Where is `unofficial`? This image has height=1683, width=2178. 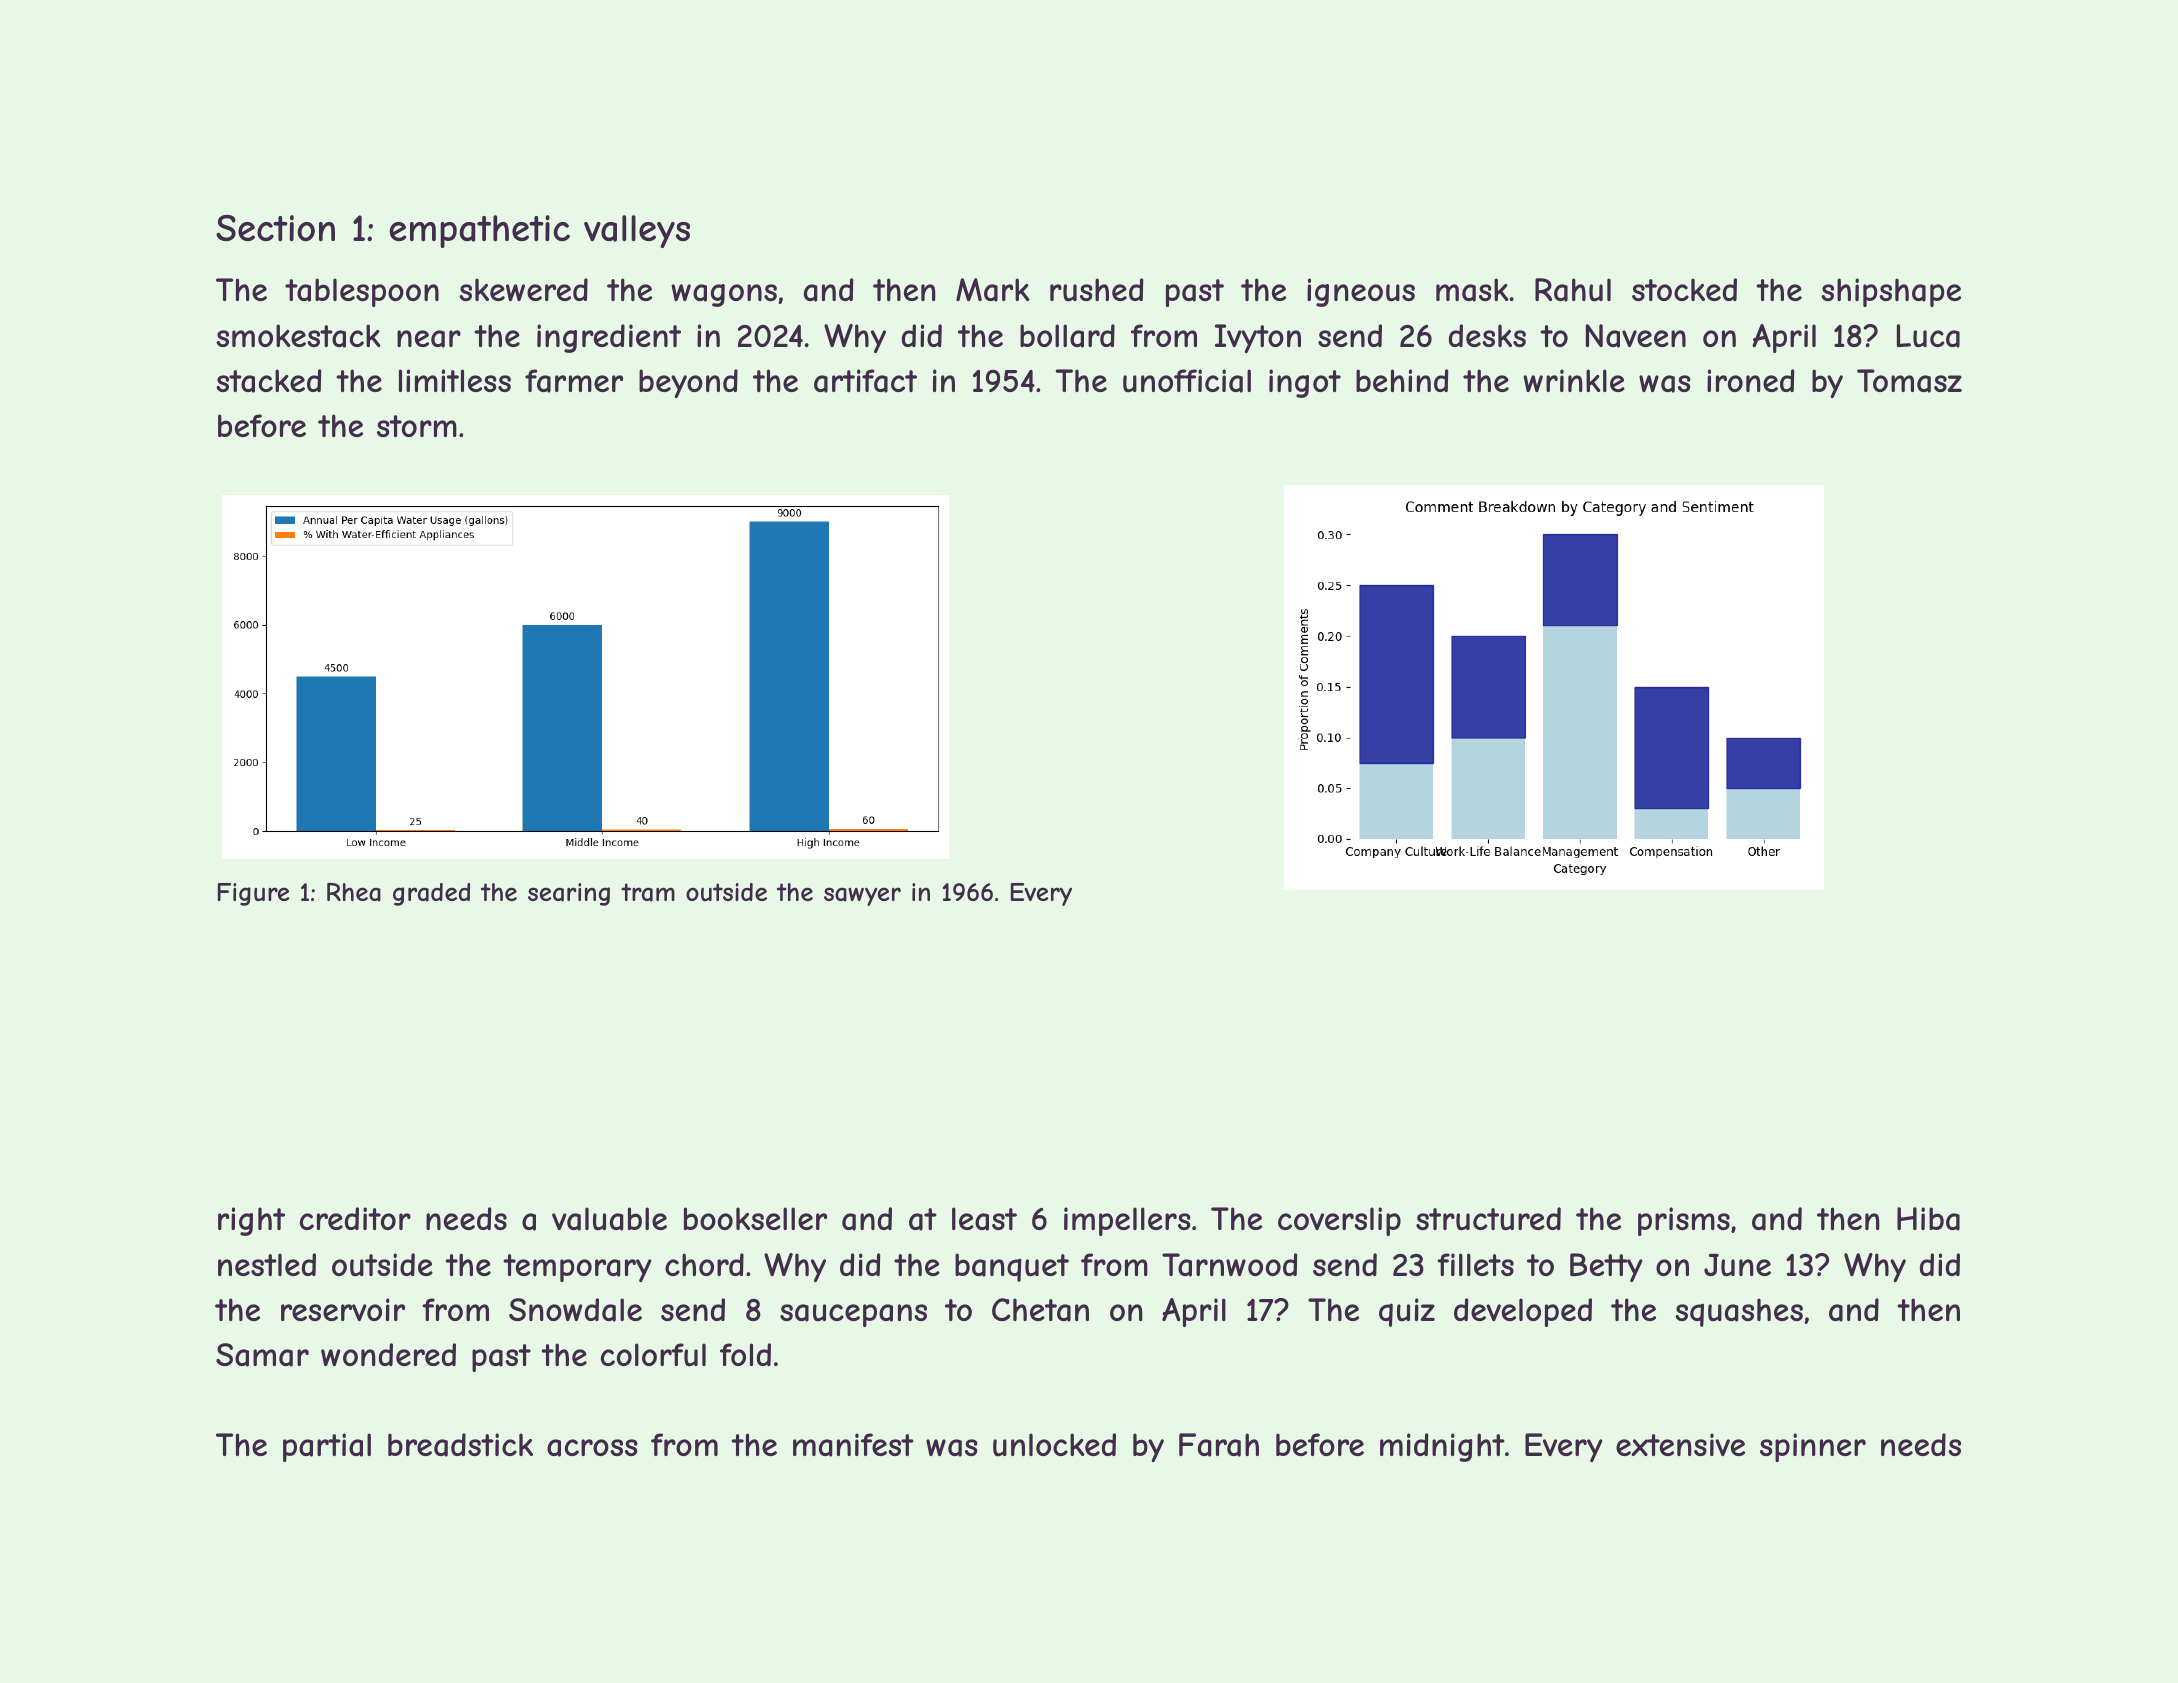 unofficial is located at coordinates (1187, 381).
